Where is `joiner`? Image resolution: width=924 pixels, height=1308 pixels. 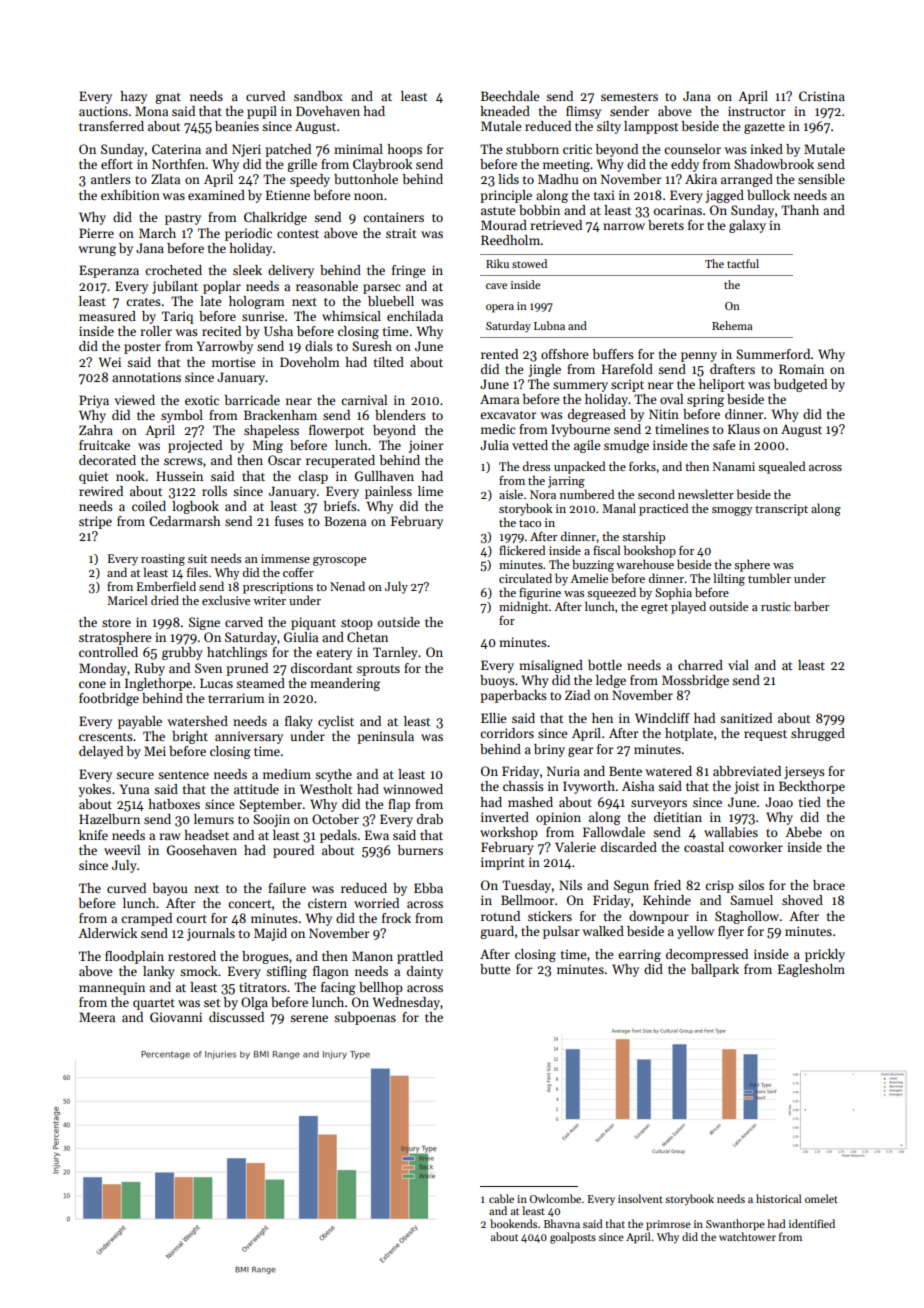 joiner is located at coordinates (426, 446).
